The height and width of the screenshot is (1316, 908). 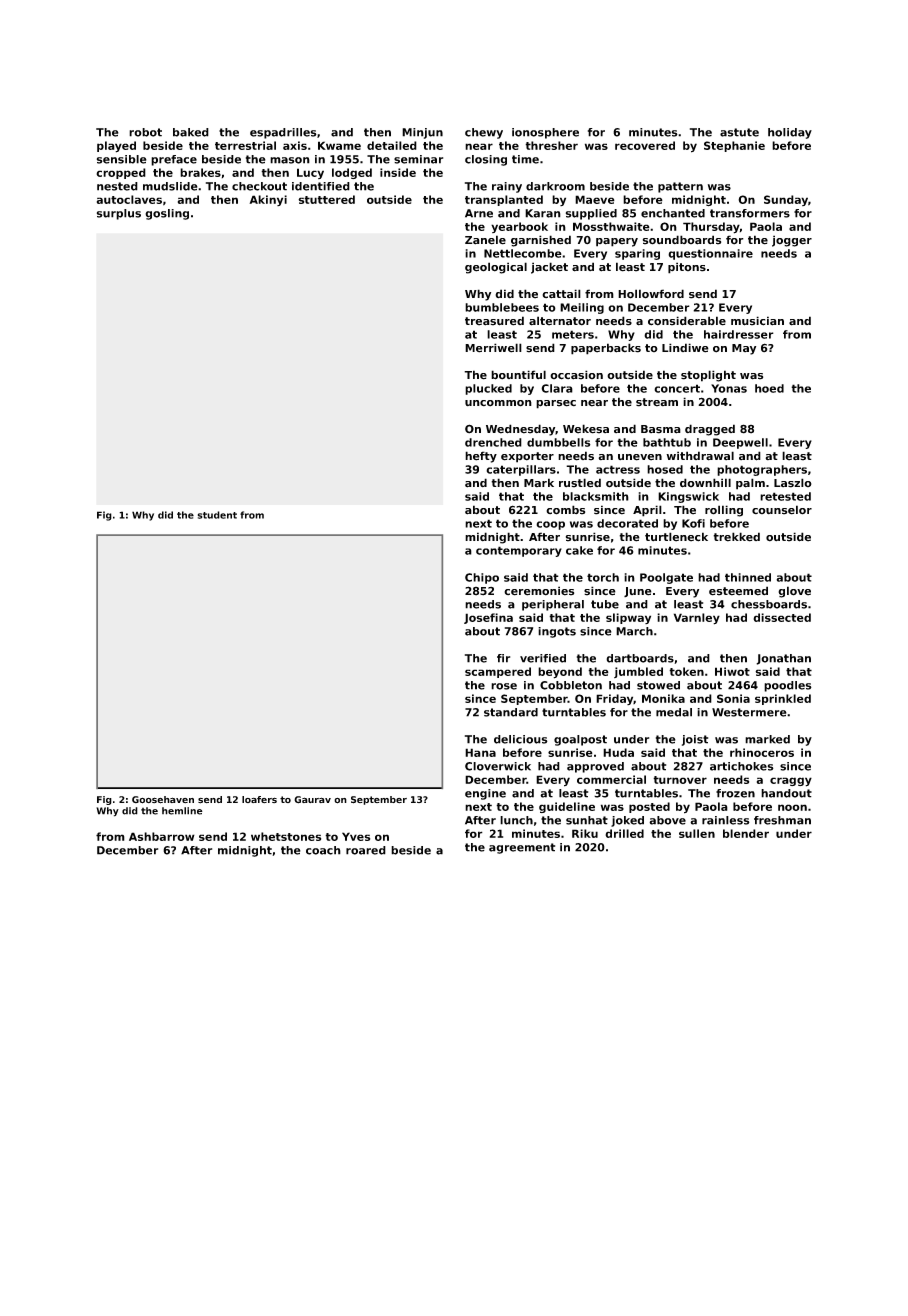 What do you see at coordinates (217, 515) in the screenshot?
I see `student` at bounding box center [217, 515].
